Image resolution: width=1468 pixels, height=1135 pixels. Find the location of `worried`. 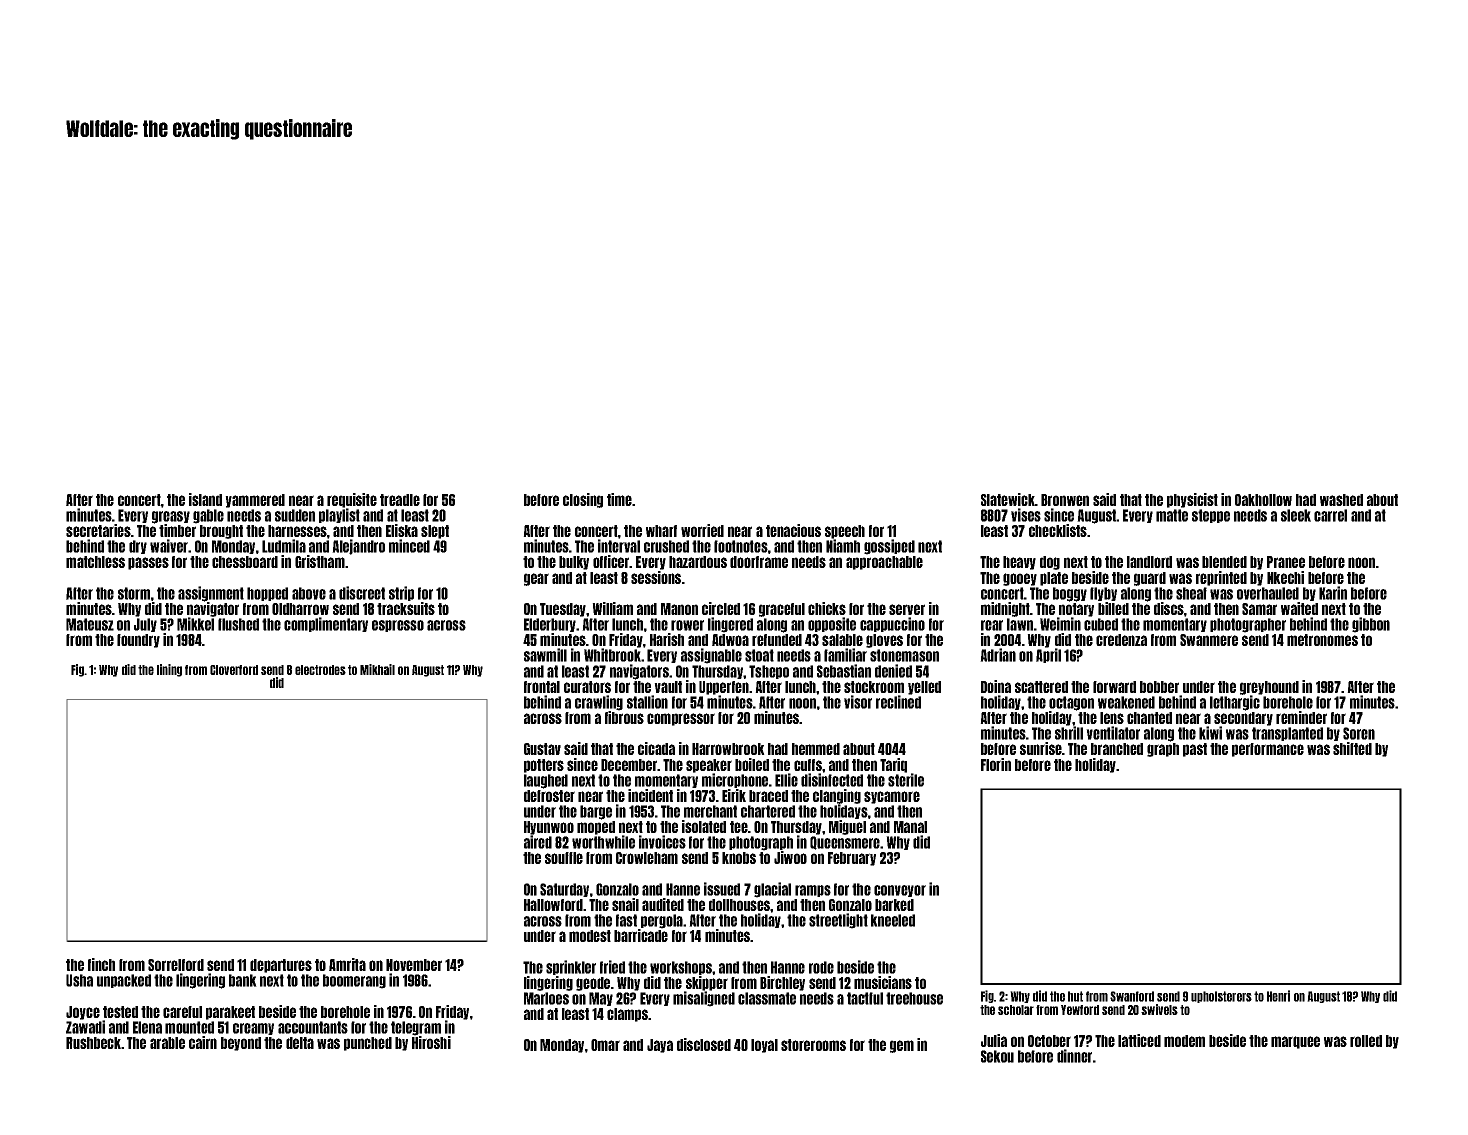

worried is located at coordinates (702, 530).
